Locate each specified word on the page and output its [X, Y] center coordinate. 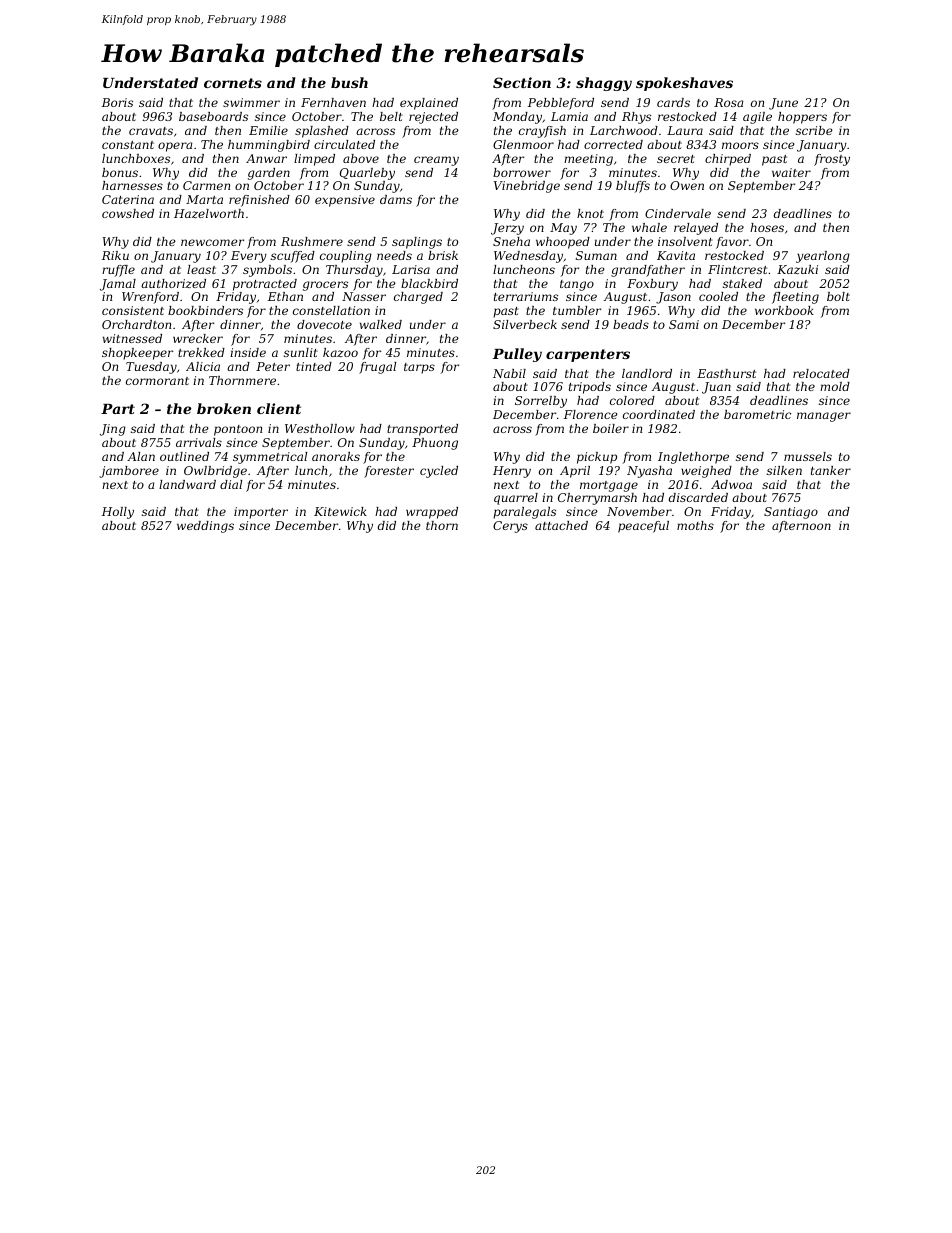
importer [261, 513]
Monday [517, 118]
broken [224, 408]
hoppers [802, 118]
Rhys [636, 118]
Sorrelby [541, 402]
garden [269, 174]
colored [632, 400]
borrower [522, 172]
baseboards [213, 116]
